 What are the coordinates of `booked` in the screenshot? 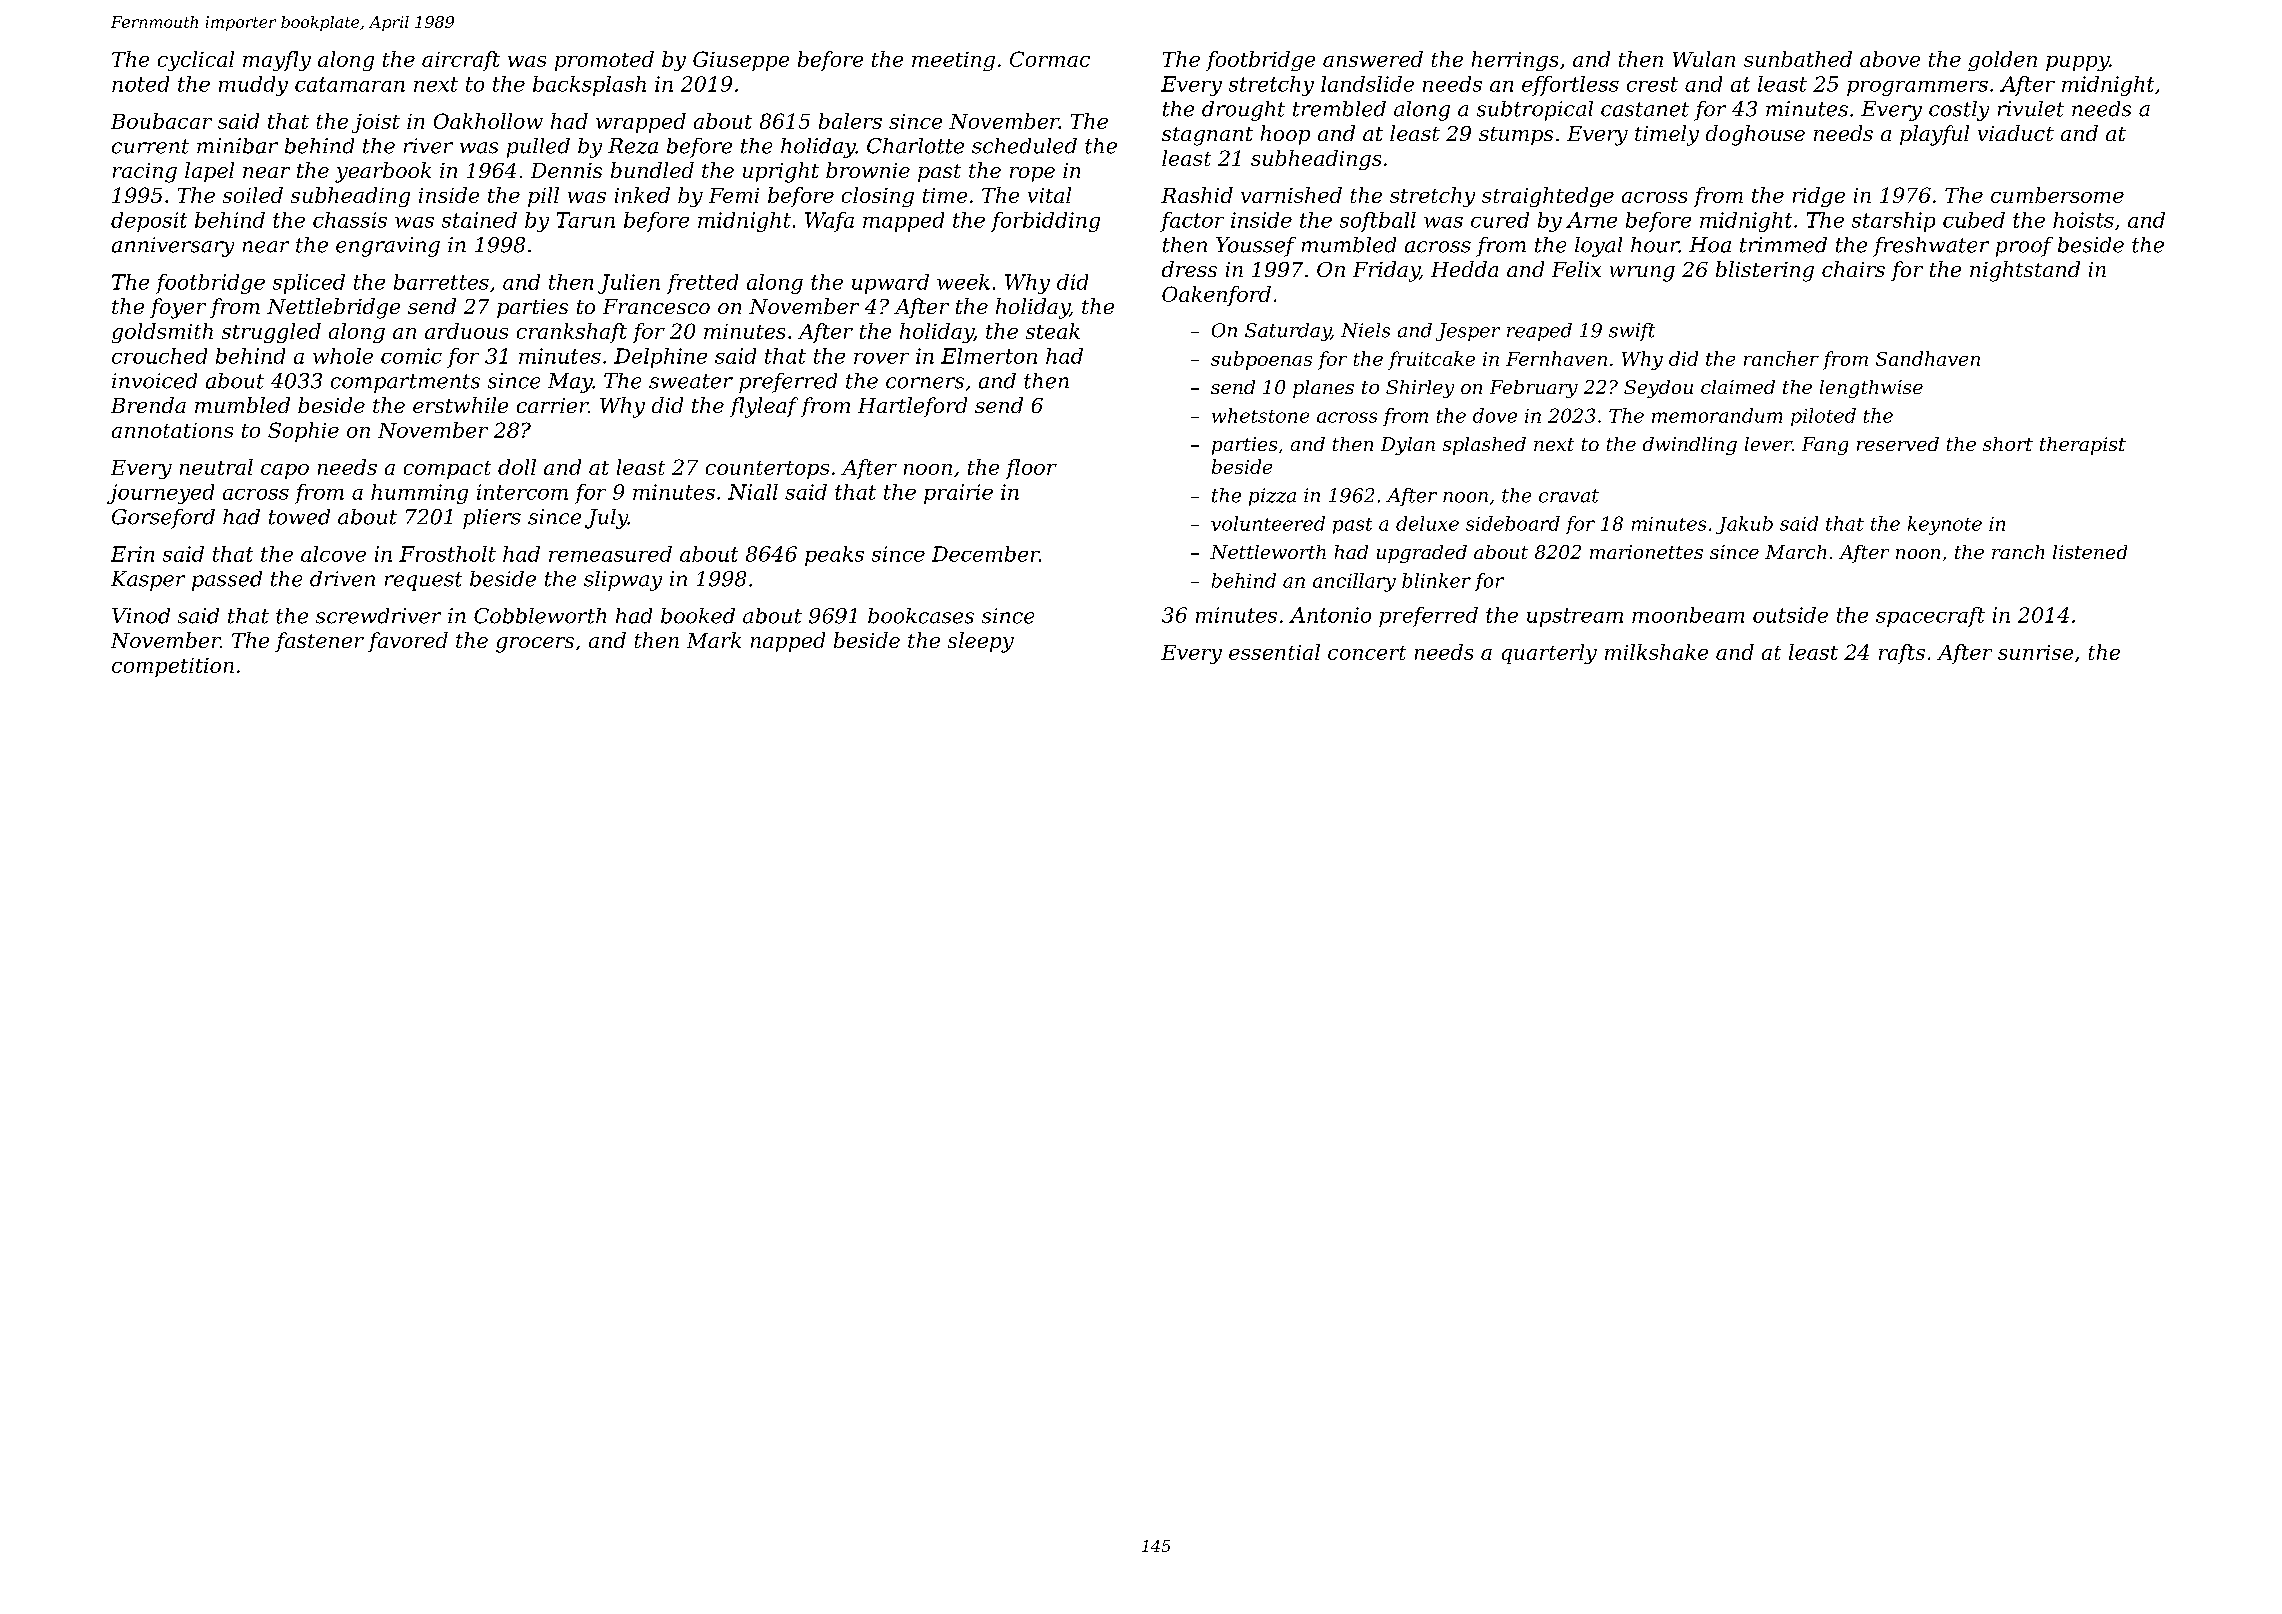 It's located at (698, 616).
